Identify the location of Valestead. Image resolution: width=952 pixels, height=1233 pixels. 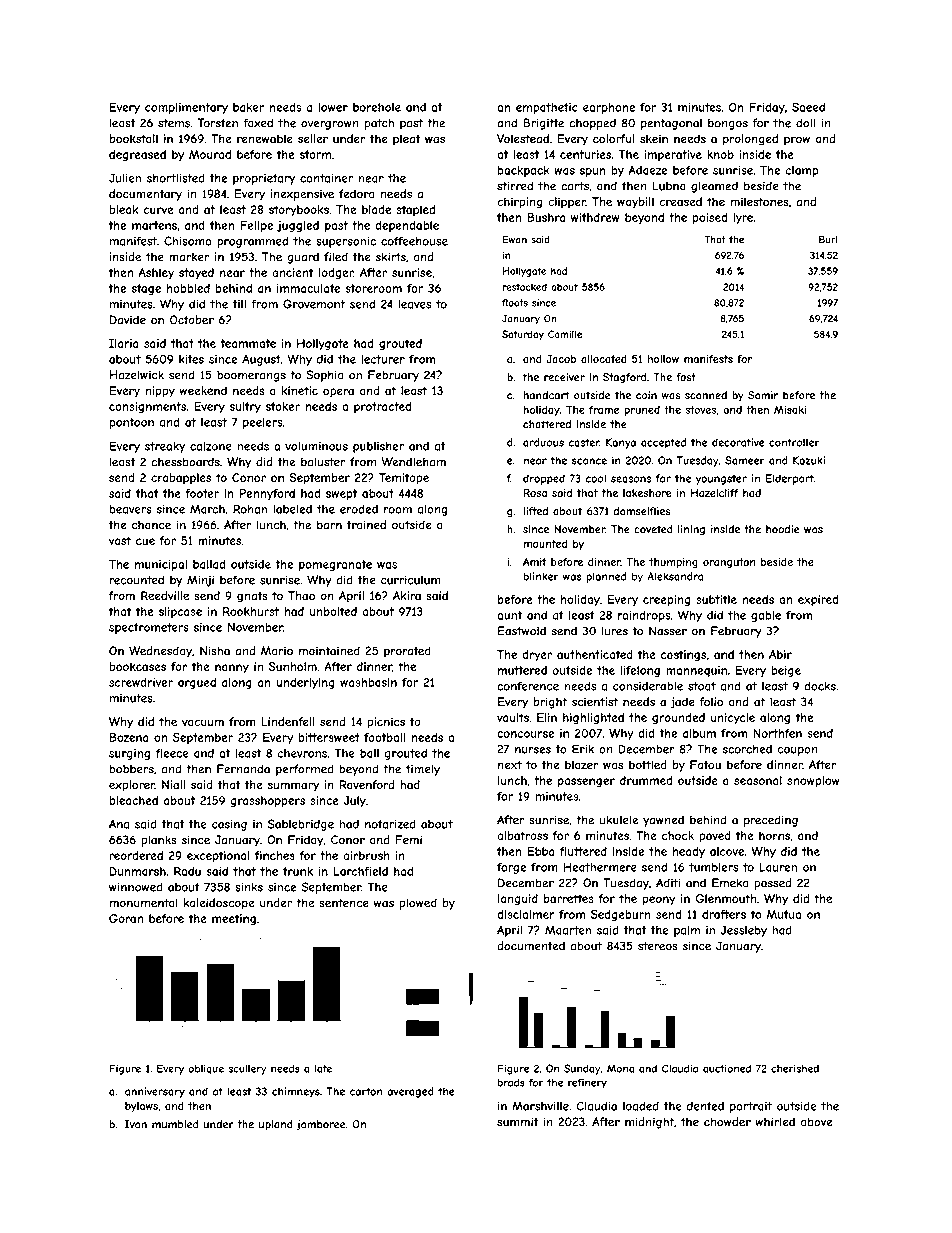
(523, 138).
